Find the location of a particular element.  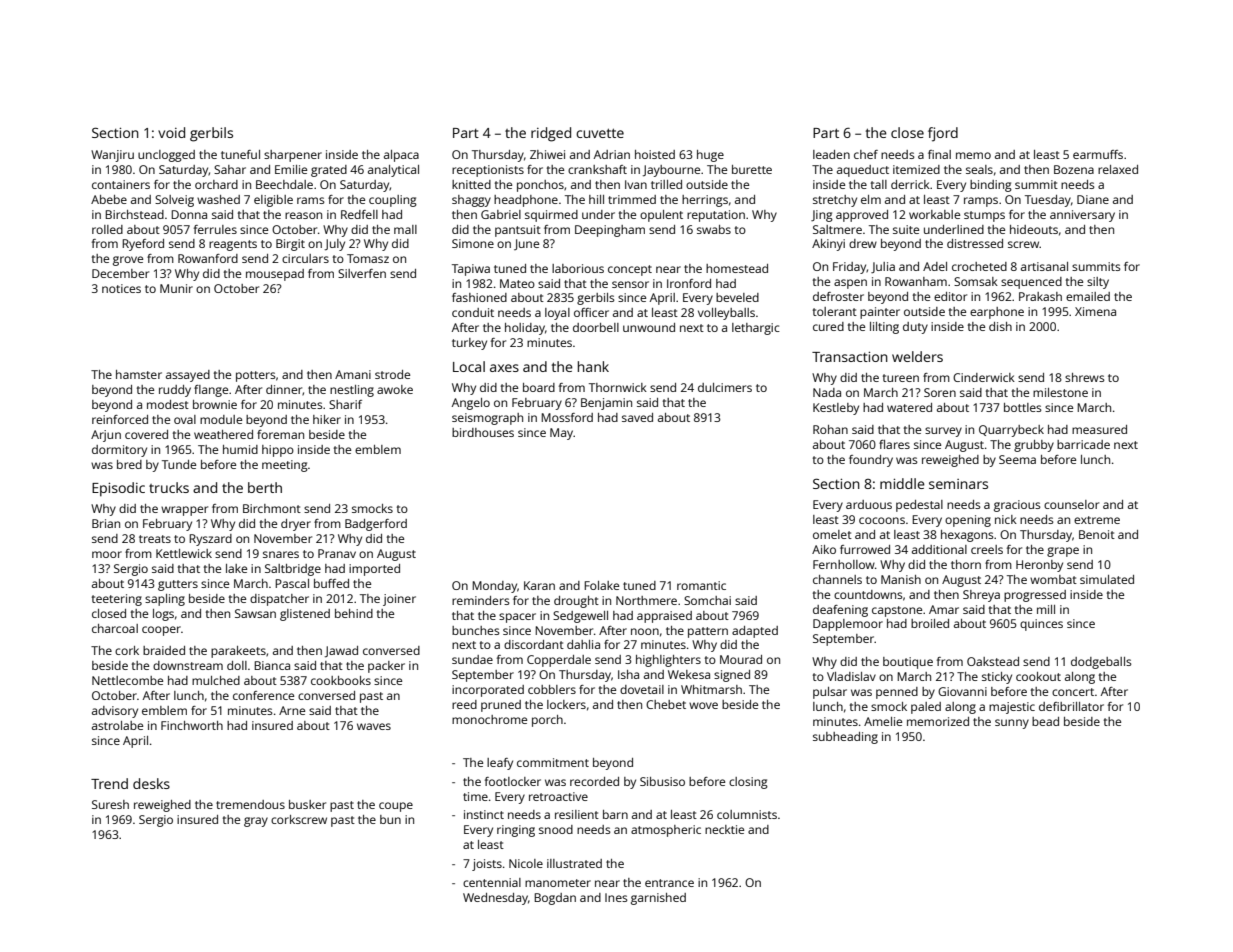

Bogdan is located at coordinates (555, 899).
